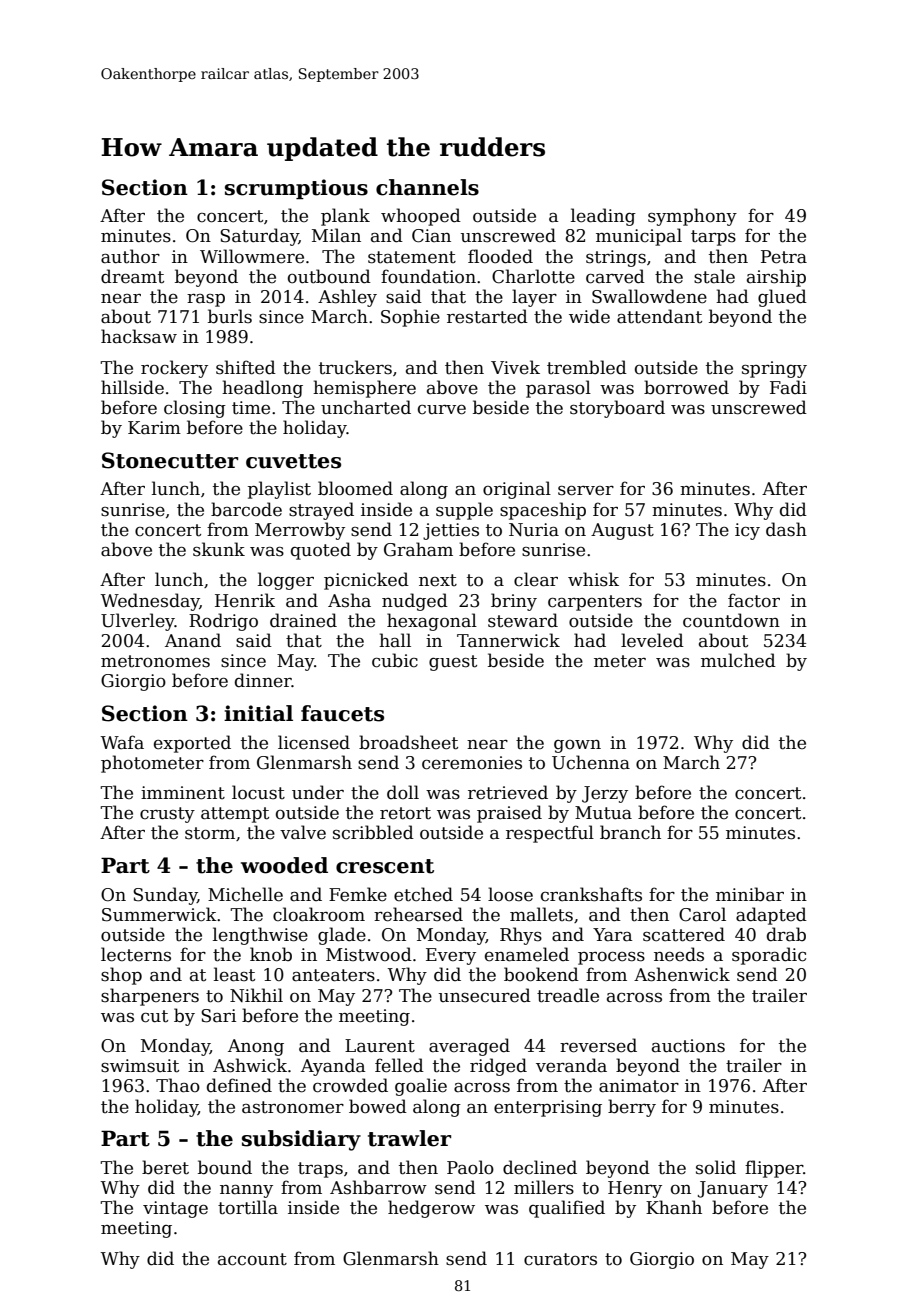 The height and width of the image is (1316, 908). Describe the element at coordinates (692, 217) in the image. I see `symphony` at that location.
